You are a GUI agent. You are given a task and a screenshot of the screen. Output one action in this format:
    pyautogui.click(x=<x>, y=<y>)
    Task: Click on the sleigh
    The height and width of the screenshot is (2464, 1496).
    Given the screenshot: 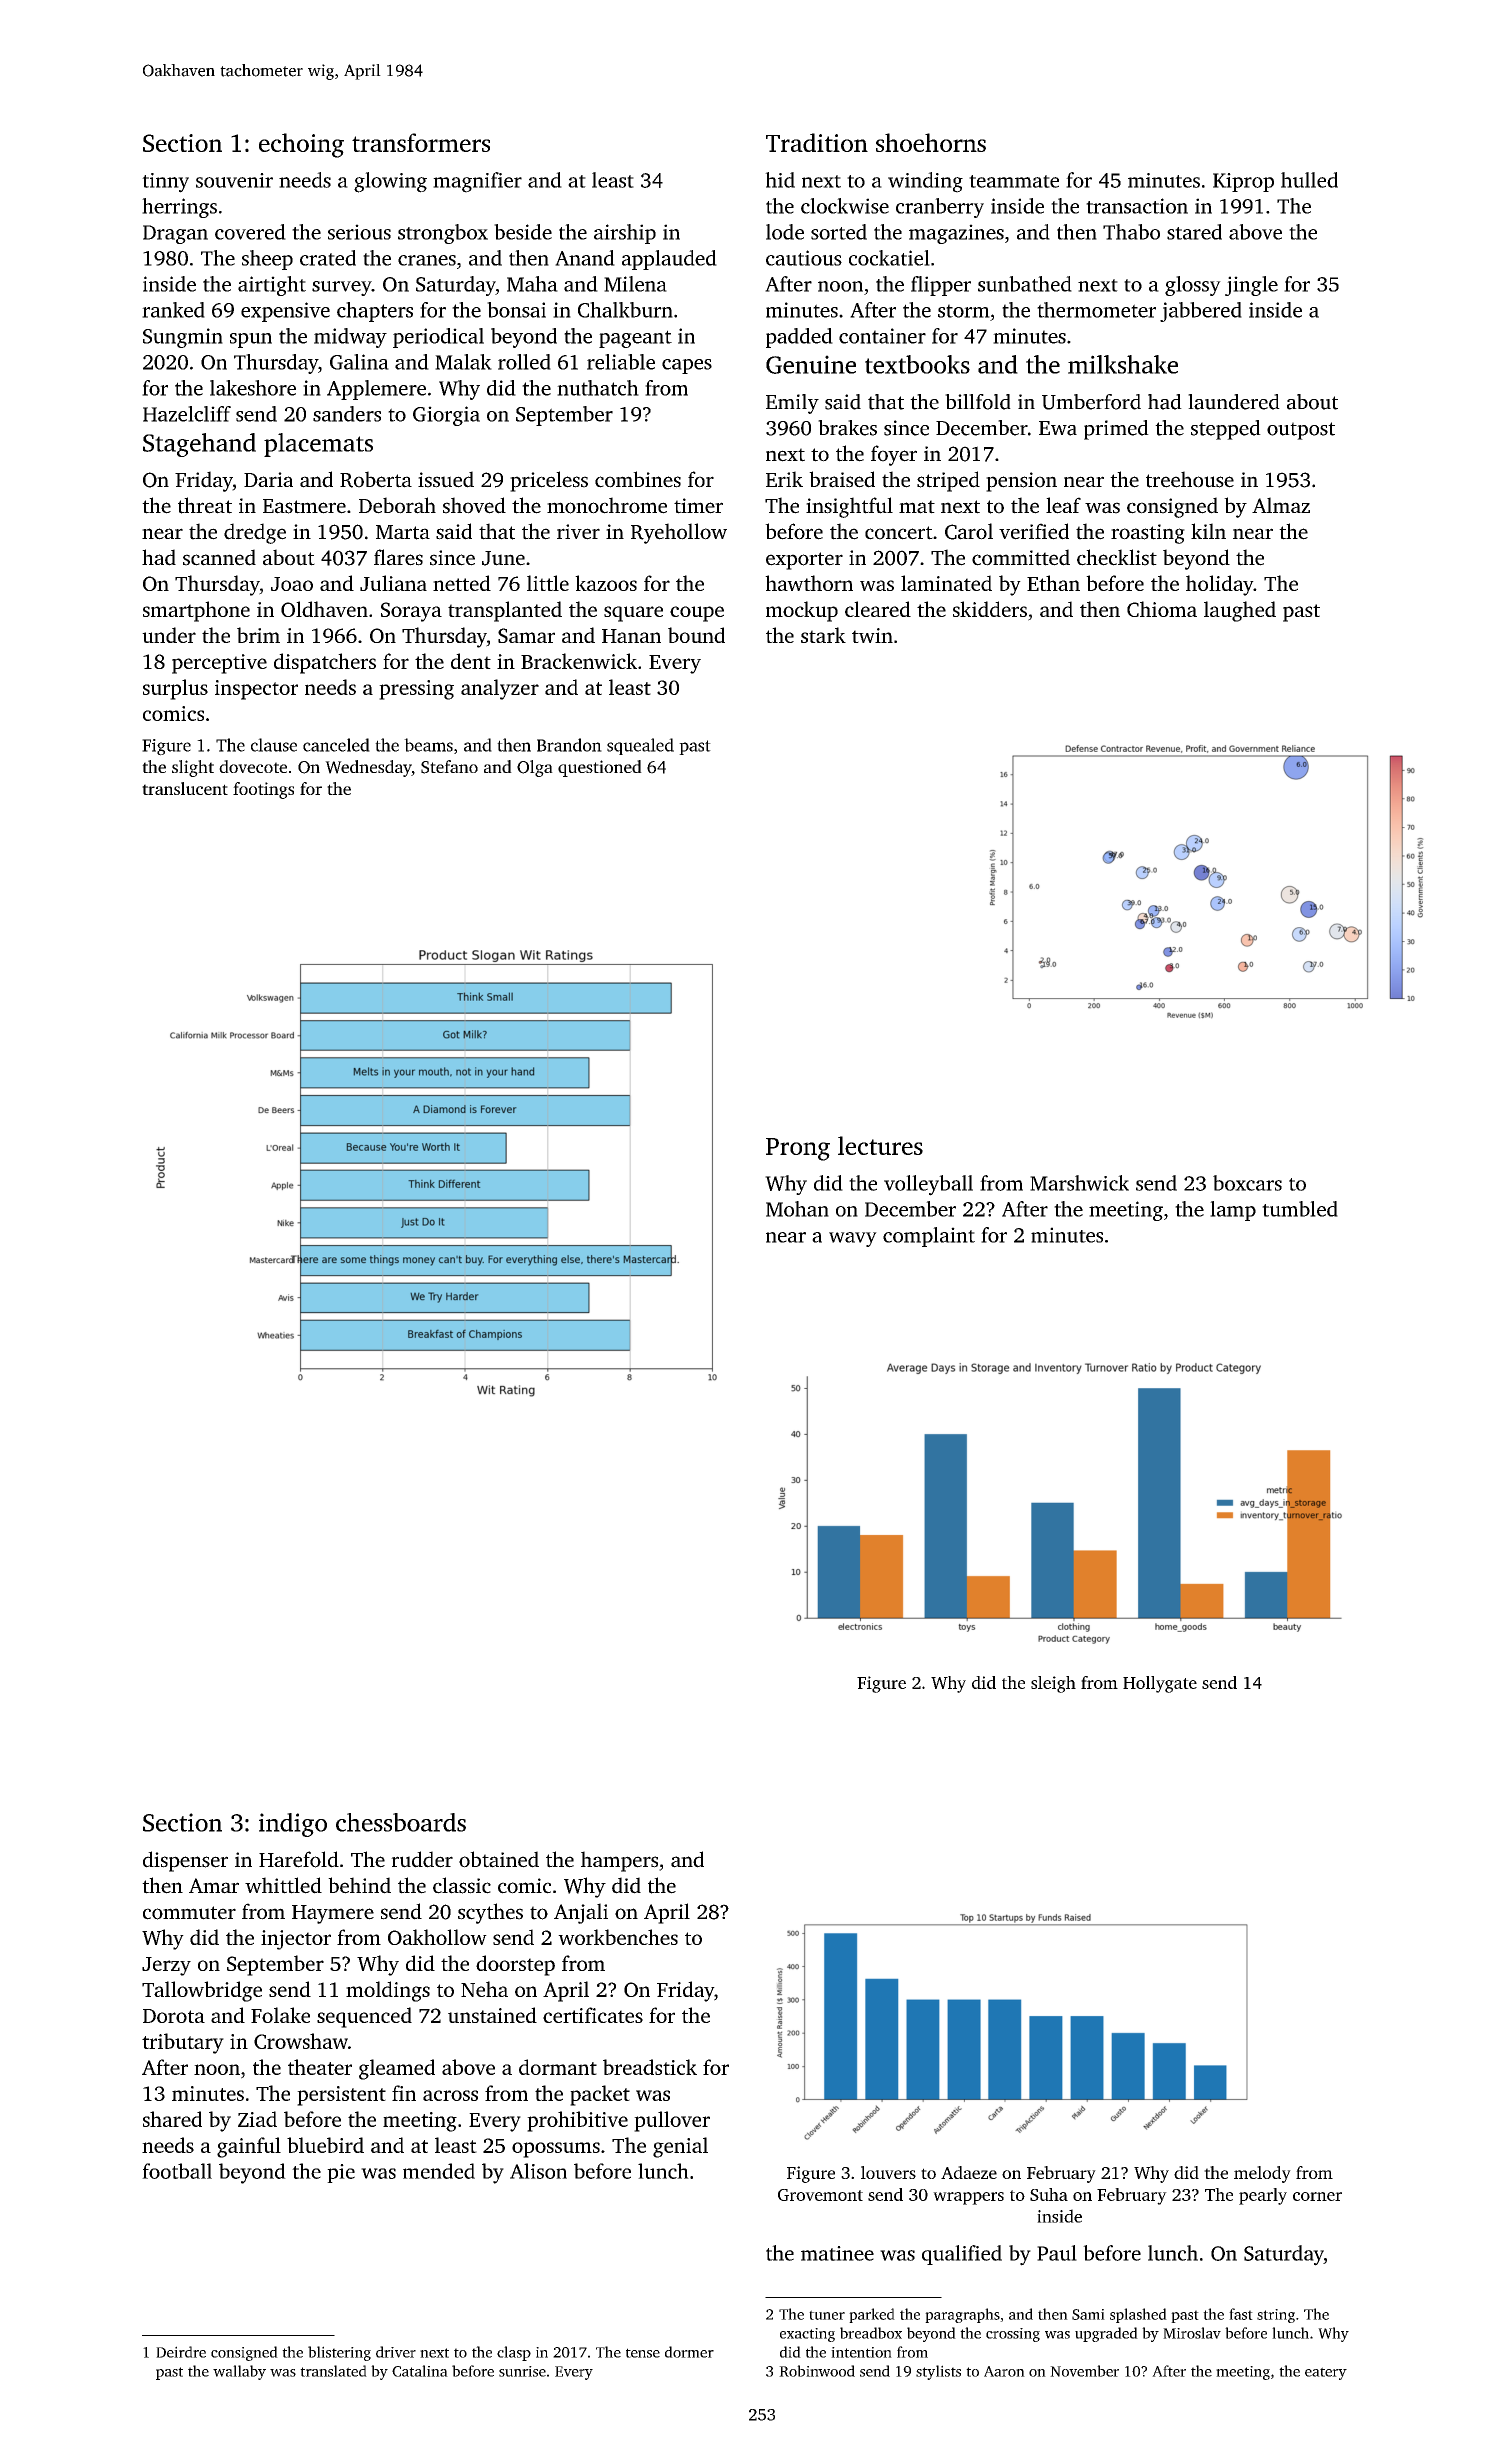 What is the action you would take?
    pyautogui.click(x=1053, y=1684)
